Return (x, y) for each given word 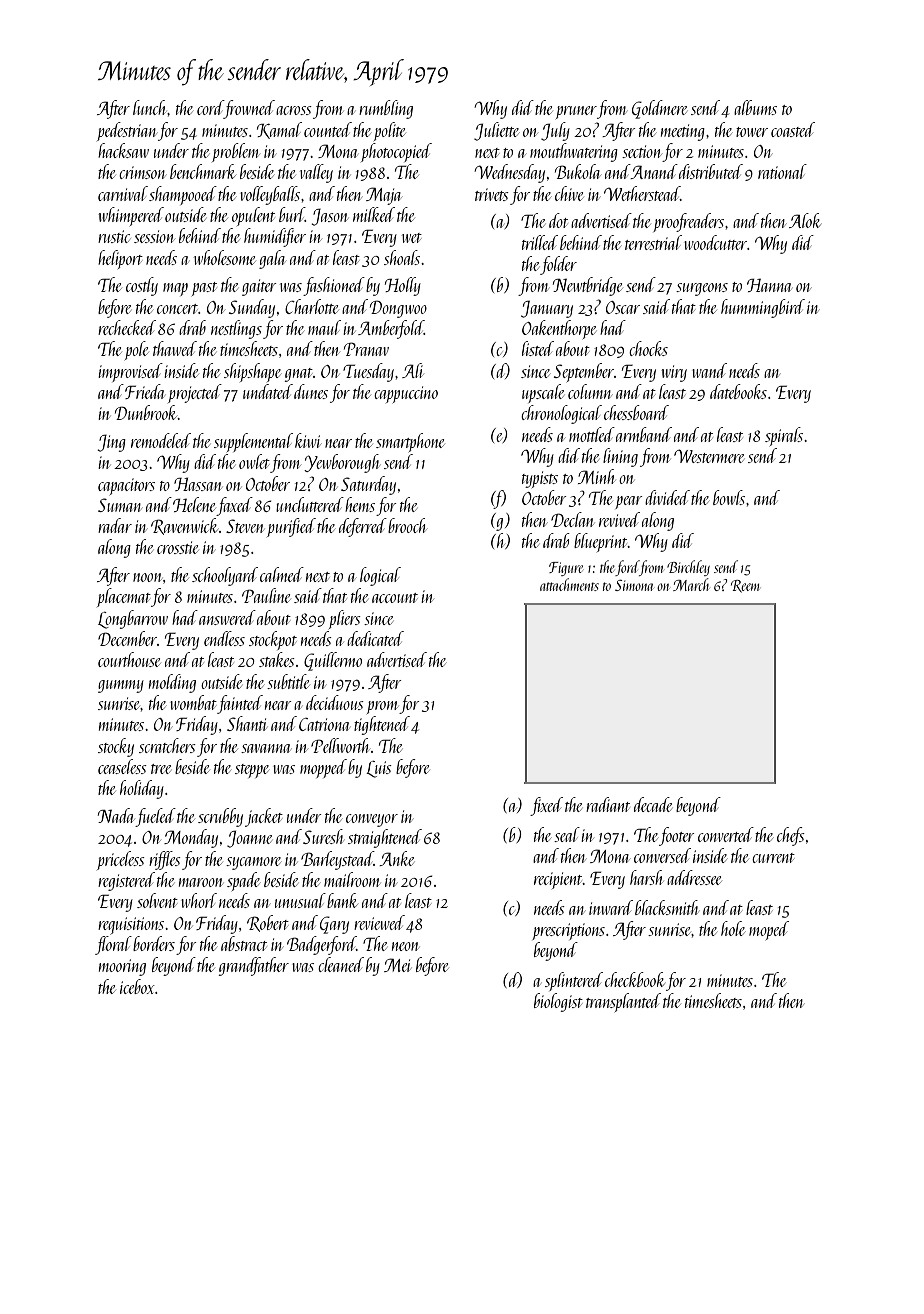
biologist (558, 1002)
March (691, 584)
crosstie (178, 547)
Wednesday (510, 173)
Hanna (769, 285)
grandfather (254, 966)
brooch (407, 525)
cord (210, 107)
